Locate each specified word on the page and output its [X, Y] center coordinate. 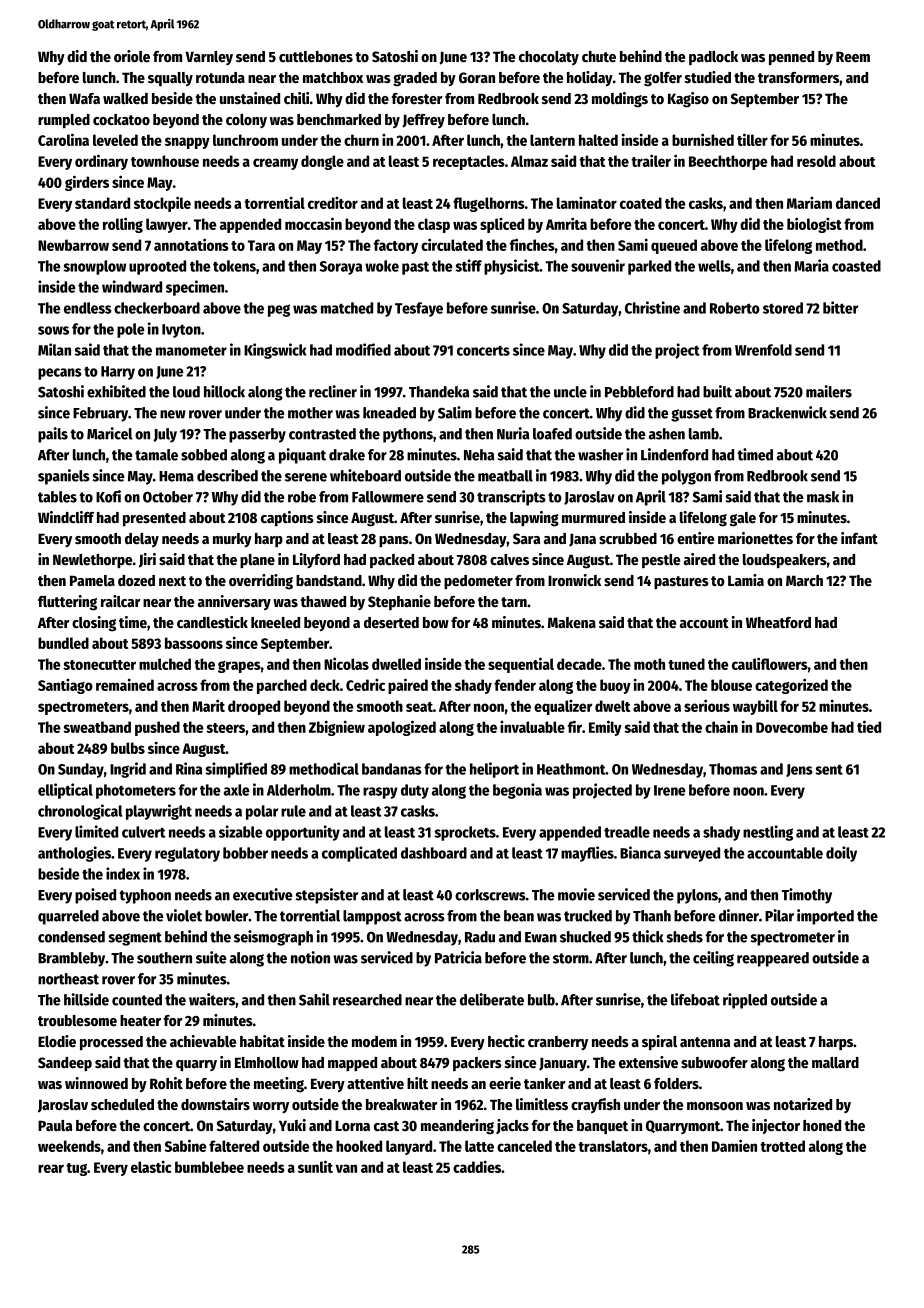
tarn [514, 602]
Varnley [209, 58]
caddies [477, 1166]
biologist [814, 225]
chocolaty [549, 58]
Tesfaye [419, 309]
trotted [782, 1146]
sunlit [315, 1166]
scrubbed [628, 538]
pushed [157, 728]
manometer [191, 351]
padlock [713, 58]
